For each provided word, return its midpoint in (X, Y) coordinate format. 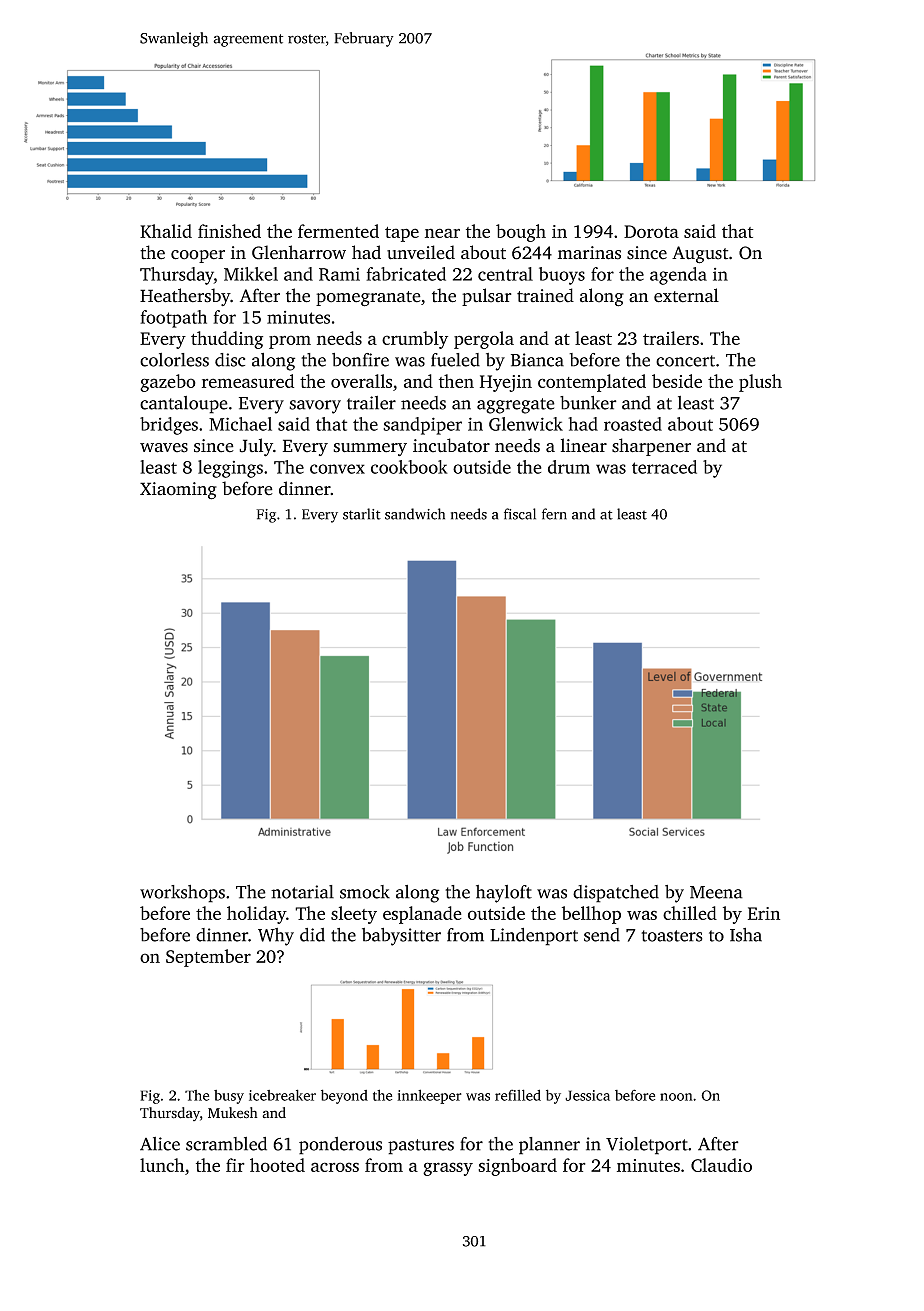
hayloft (504, 894)
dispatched (616, 894)
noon (676, 1097)
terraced (664, 467)
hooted (277, 1165)
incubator (451, 445)
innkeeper (429, 1096)
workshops (182, 894)
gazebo (168, 383)
